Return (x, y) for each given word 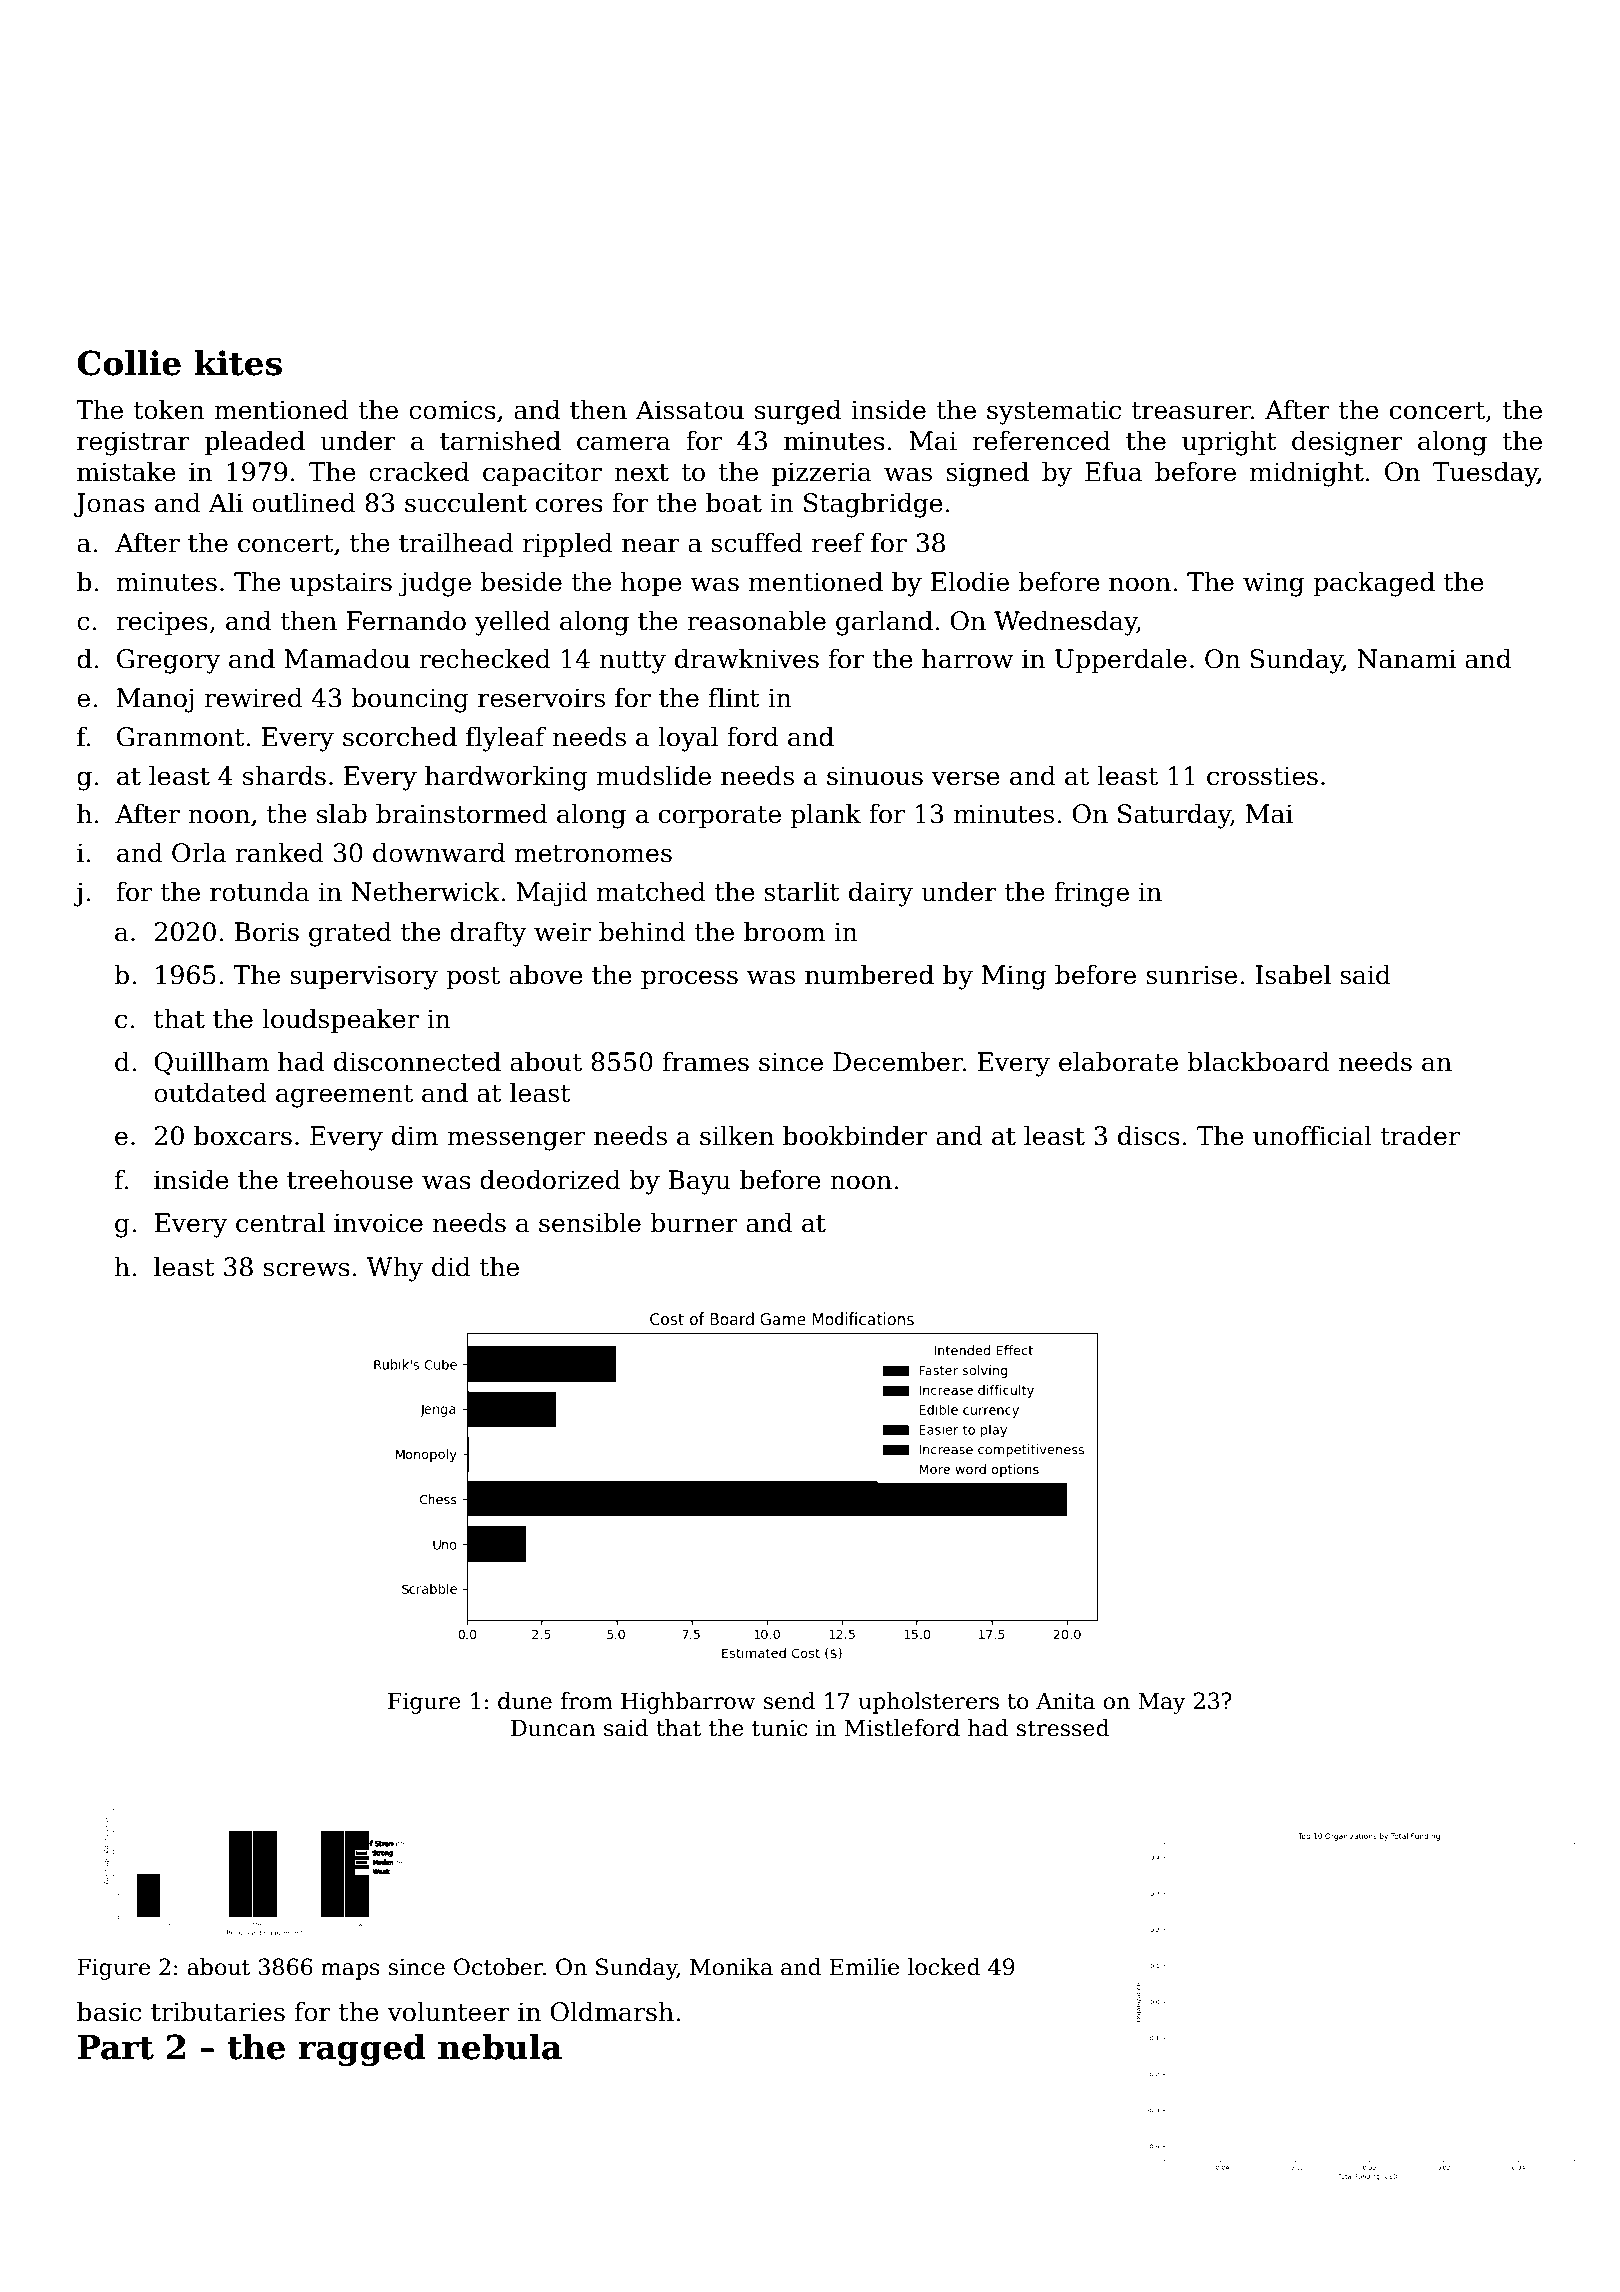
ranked (279, 852)
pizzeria (822, 474)
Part (116, 2047)
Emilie (864, 1967)
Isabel (1293, 974)
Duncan (553, 1728)
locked (944, 1967)
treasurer (1191, 411)
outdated (210, 1092)
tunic (779, 1728)
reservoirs (541, 698)
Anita (1065, 1701)
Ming (1014, 977)
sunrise (1191, 975)
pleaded (255, 442)
